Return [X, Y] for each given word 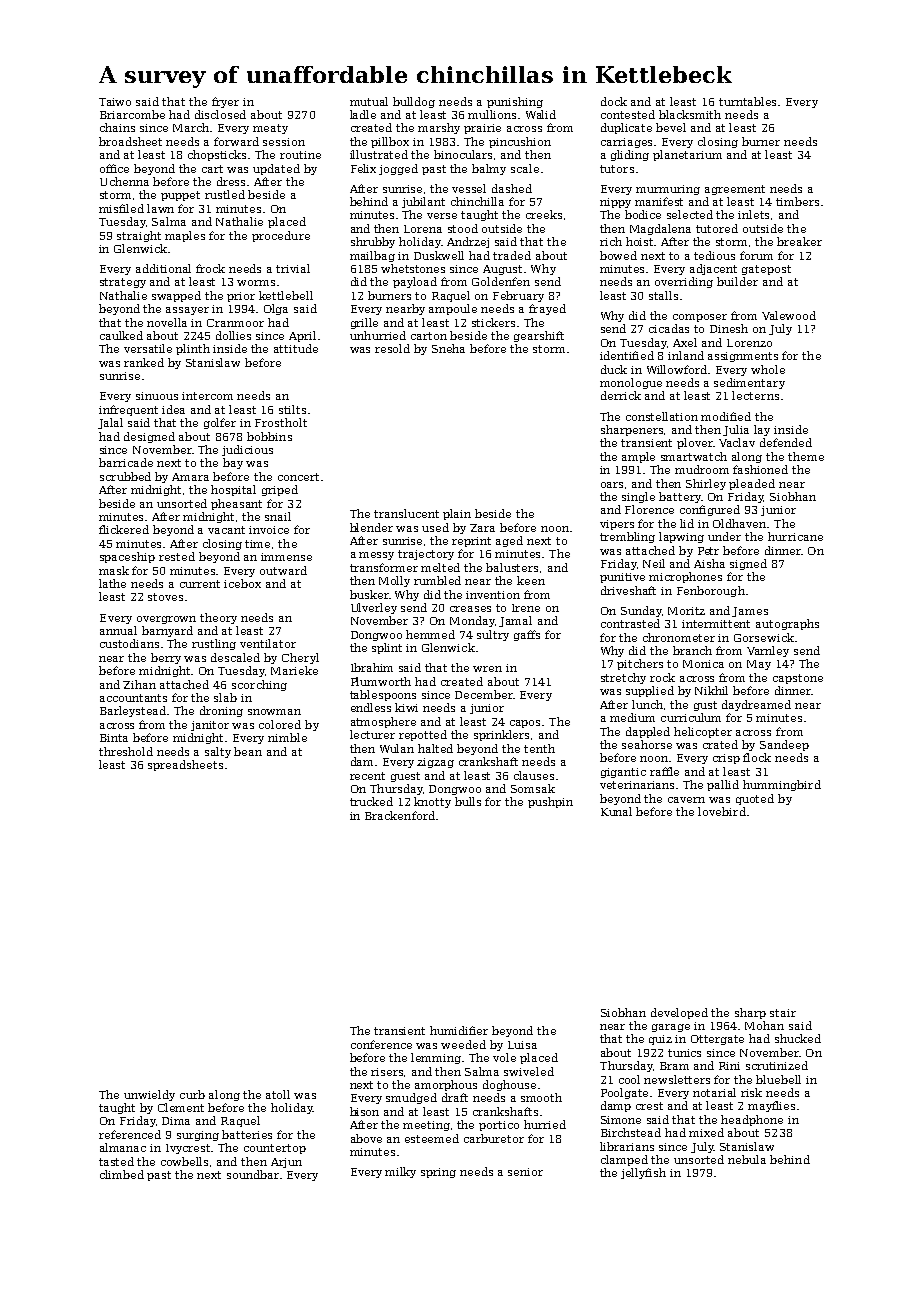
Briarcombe [132, 114]
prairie [482, 129]
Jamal [515, 621]
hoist [640, 241]
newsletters [677, 1079]
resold [392, 348]
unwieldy [149, 1095]
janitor [210, 726]
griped [280, 490]
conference [381, 1044]
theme [806, 456]
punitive [622, 578]
